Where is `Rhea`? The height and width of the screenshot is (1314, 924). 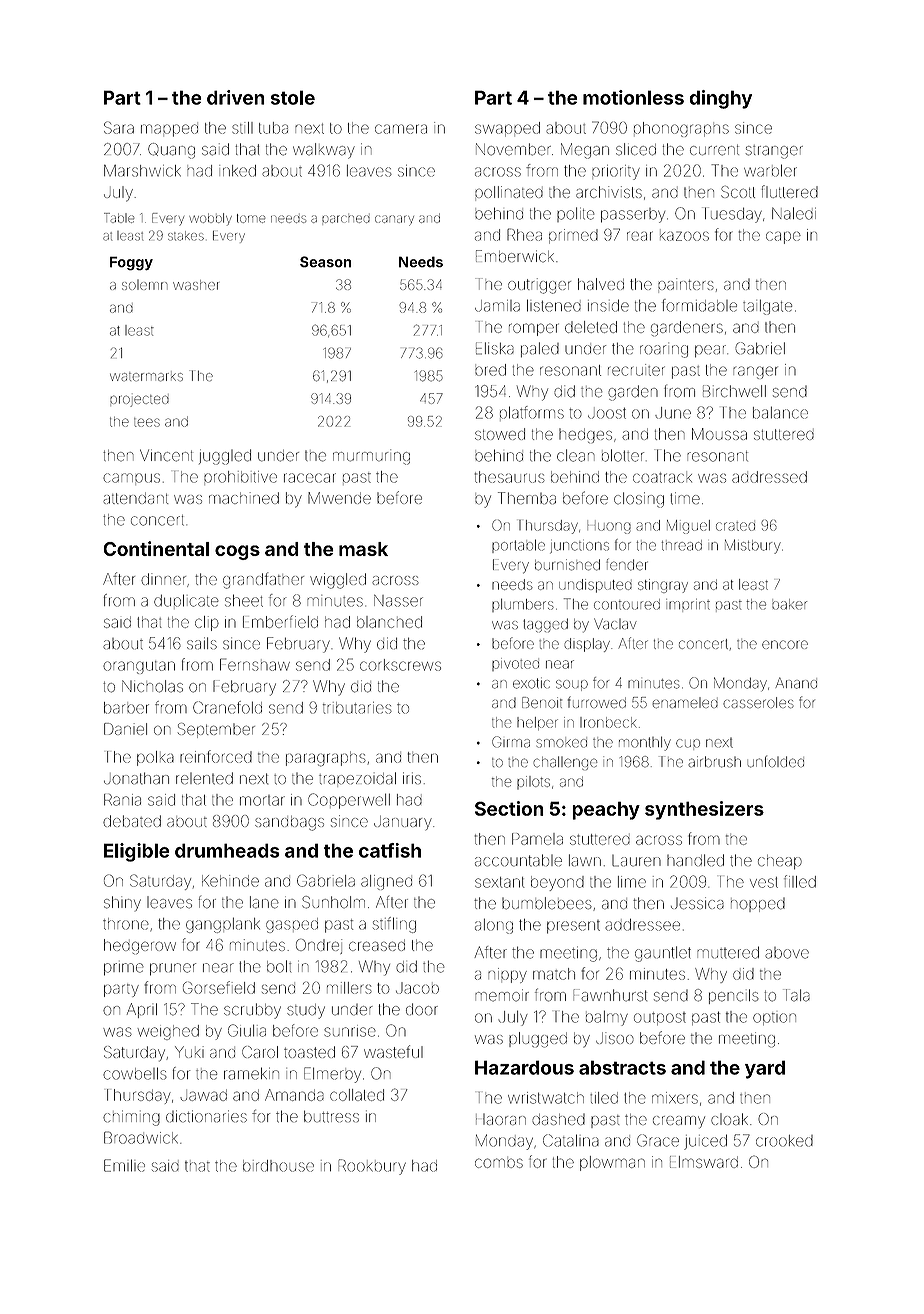 Rhea is located at coordinates (524, 234).
